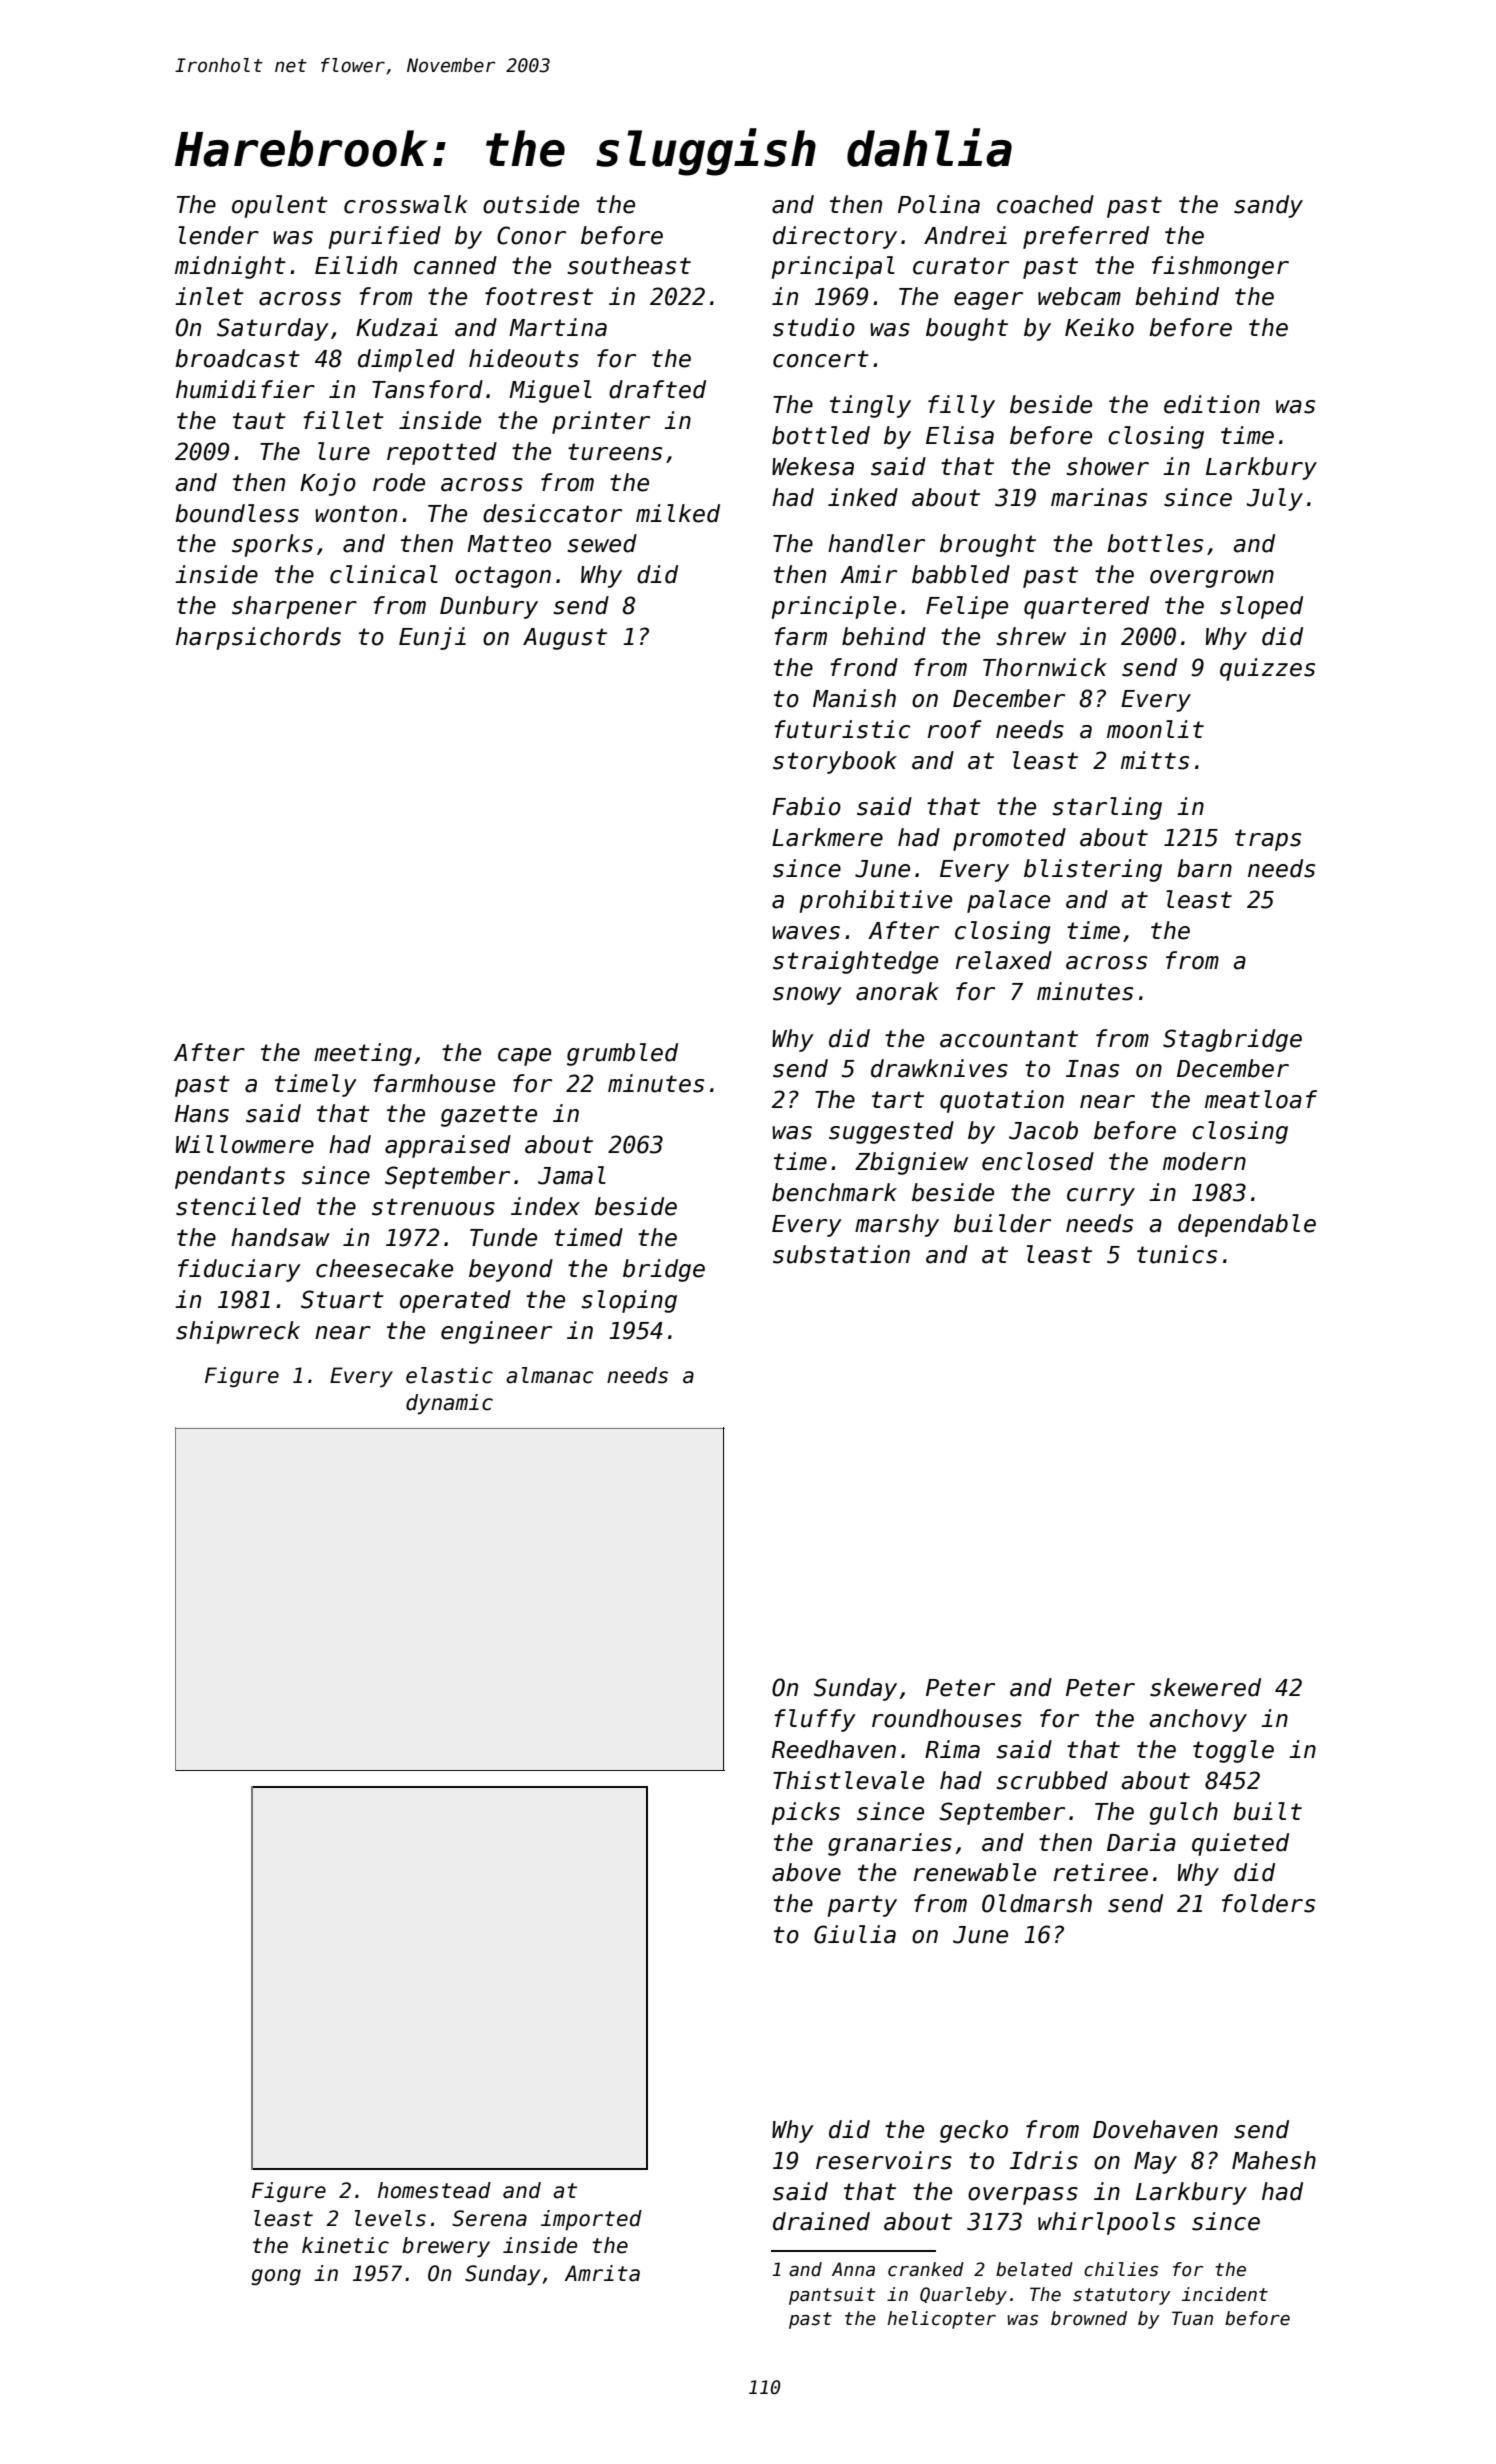 This image has width=1496, height=2464. What do you see at coordinates (489, 607) in the image?
I see `Dunbury` at bounding box center [489, 607].
